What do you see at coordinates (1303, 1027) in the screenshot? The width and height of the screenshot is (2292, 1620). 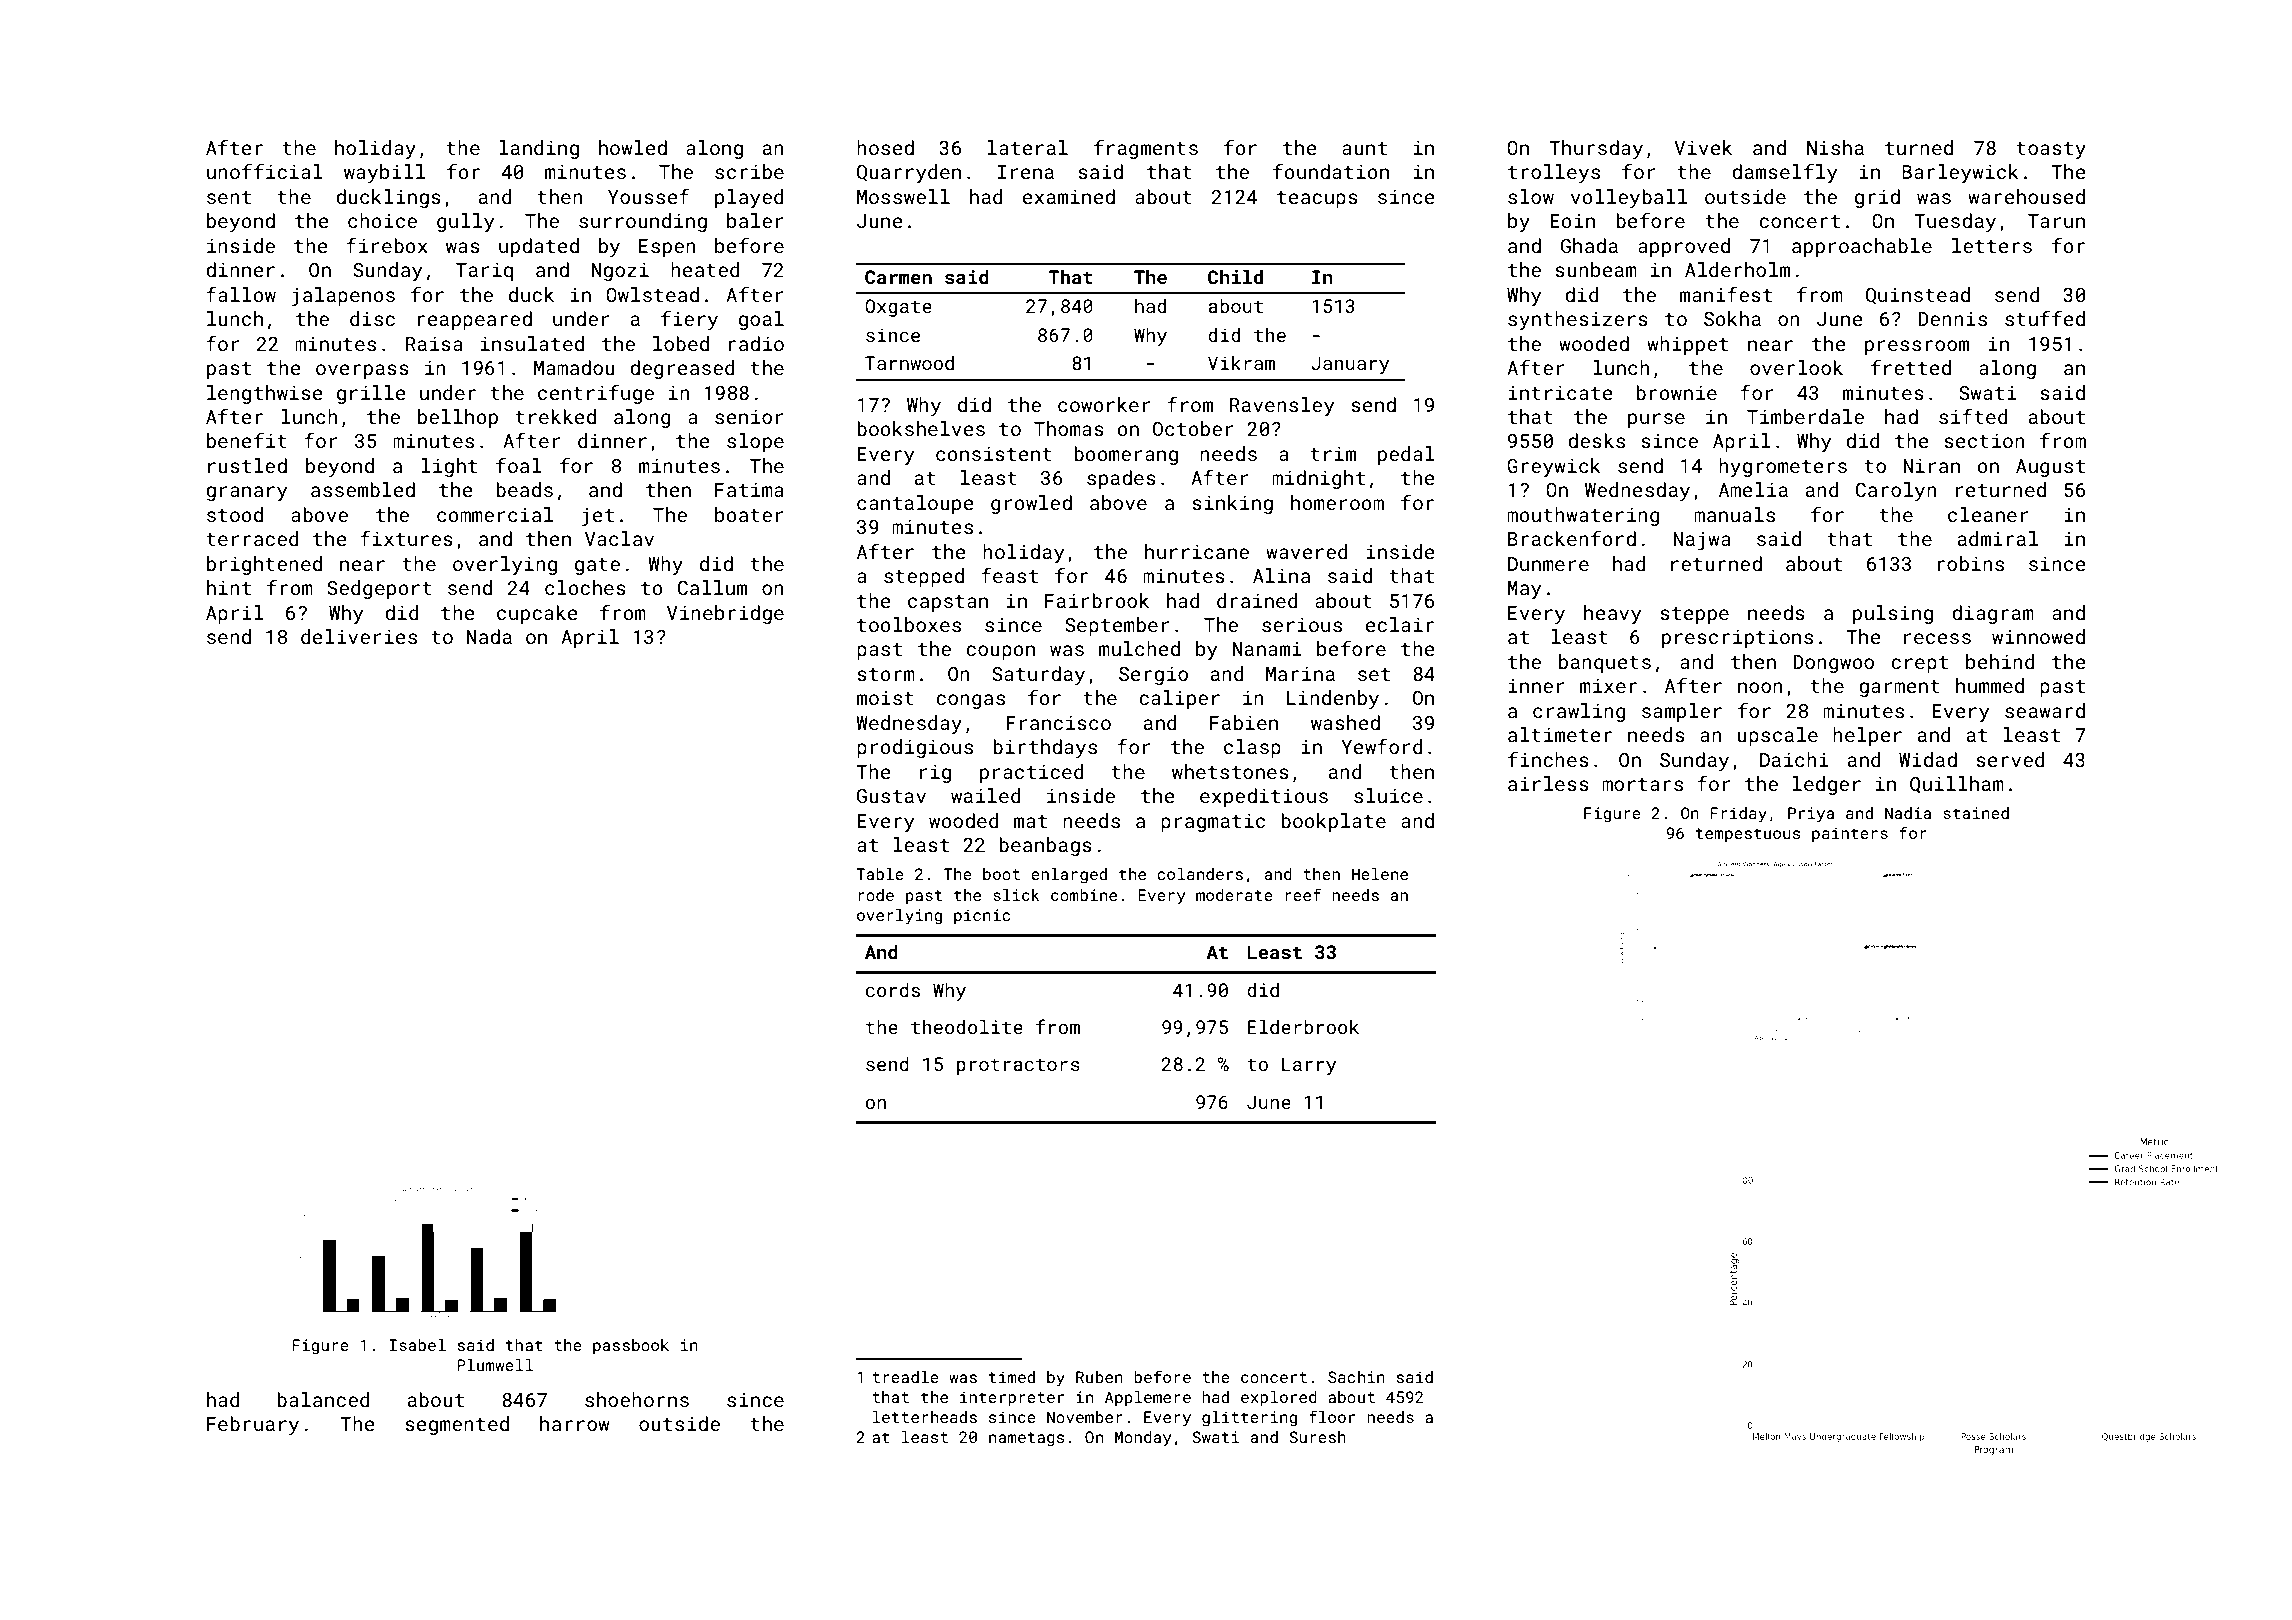 I see `Elderbrook` at bounding box center [1303, 1027].
